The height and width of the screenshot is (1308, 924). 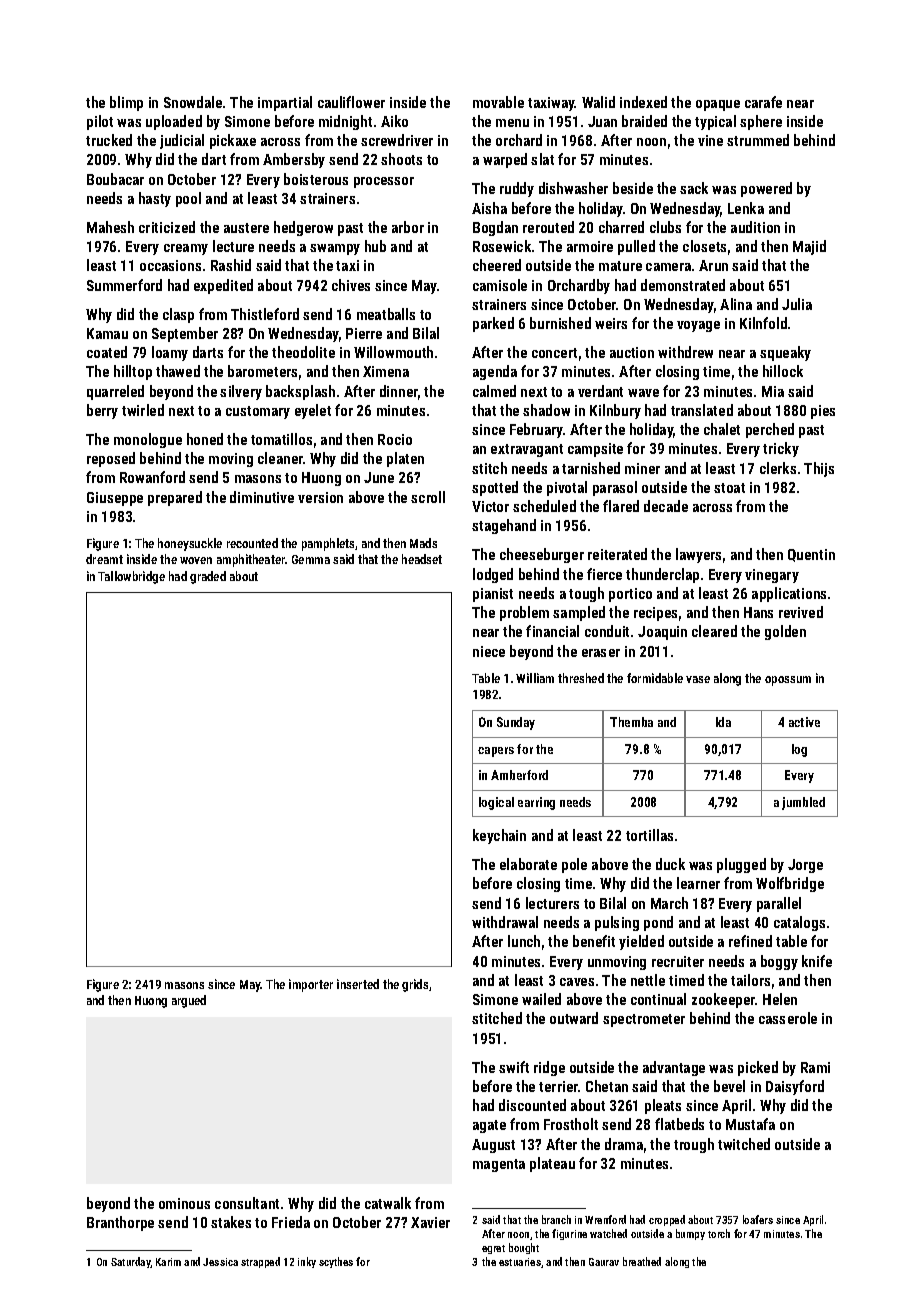 I want to click on theodolite, so click(x=303, y=352).
